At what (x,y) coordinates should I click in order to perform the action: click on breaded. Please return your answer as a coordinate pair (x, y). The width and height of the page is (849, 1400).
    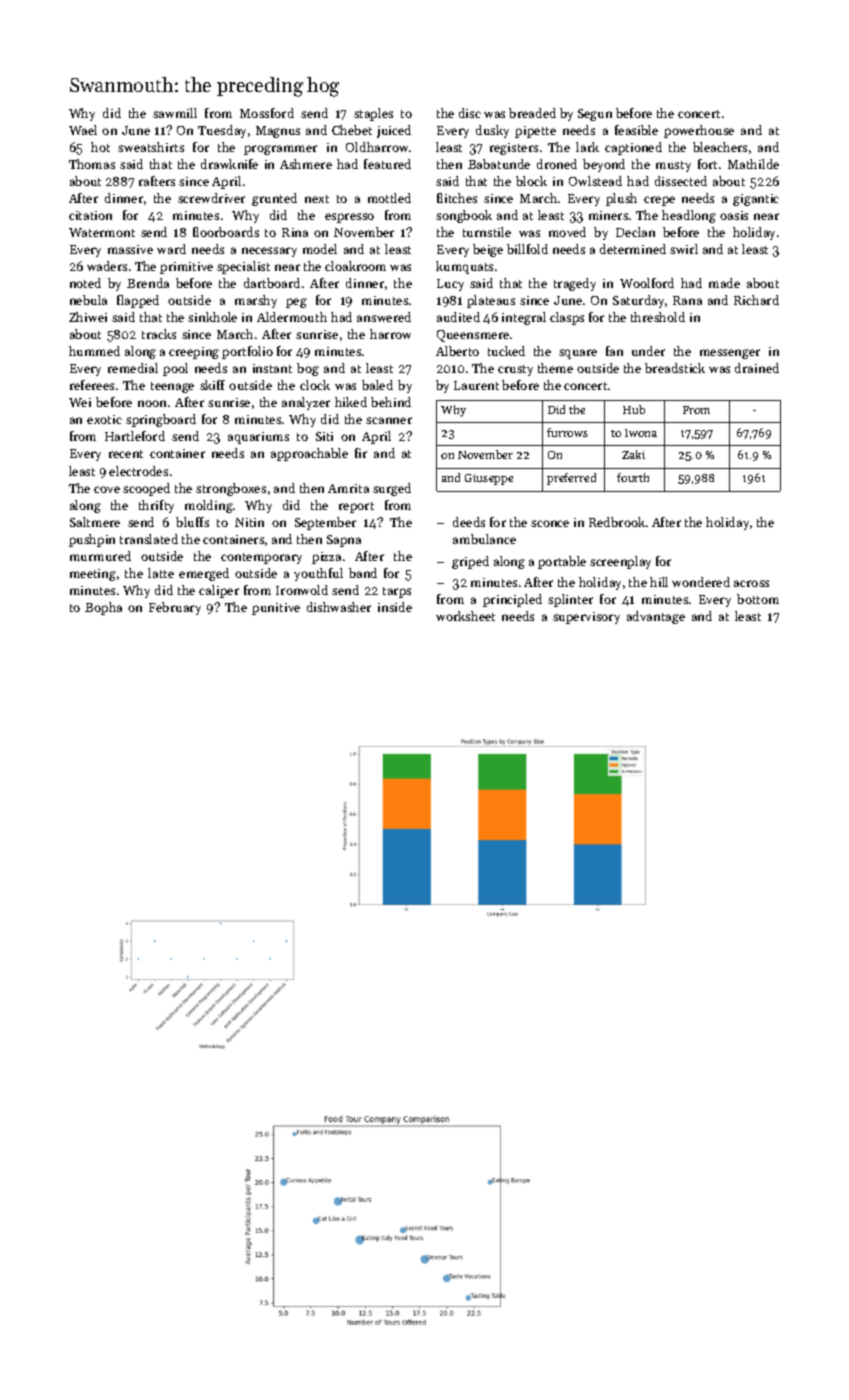
    Looking at the image, I should click on (532, 113).
